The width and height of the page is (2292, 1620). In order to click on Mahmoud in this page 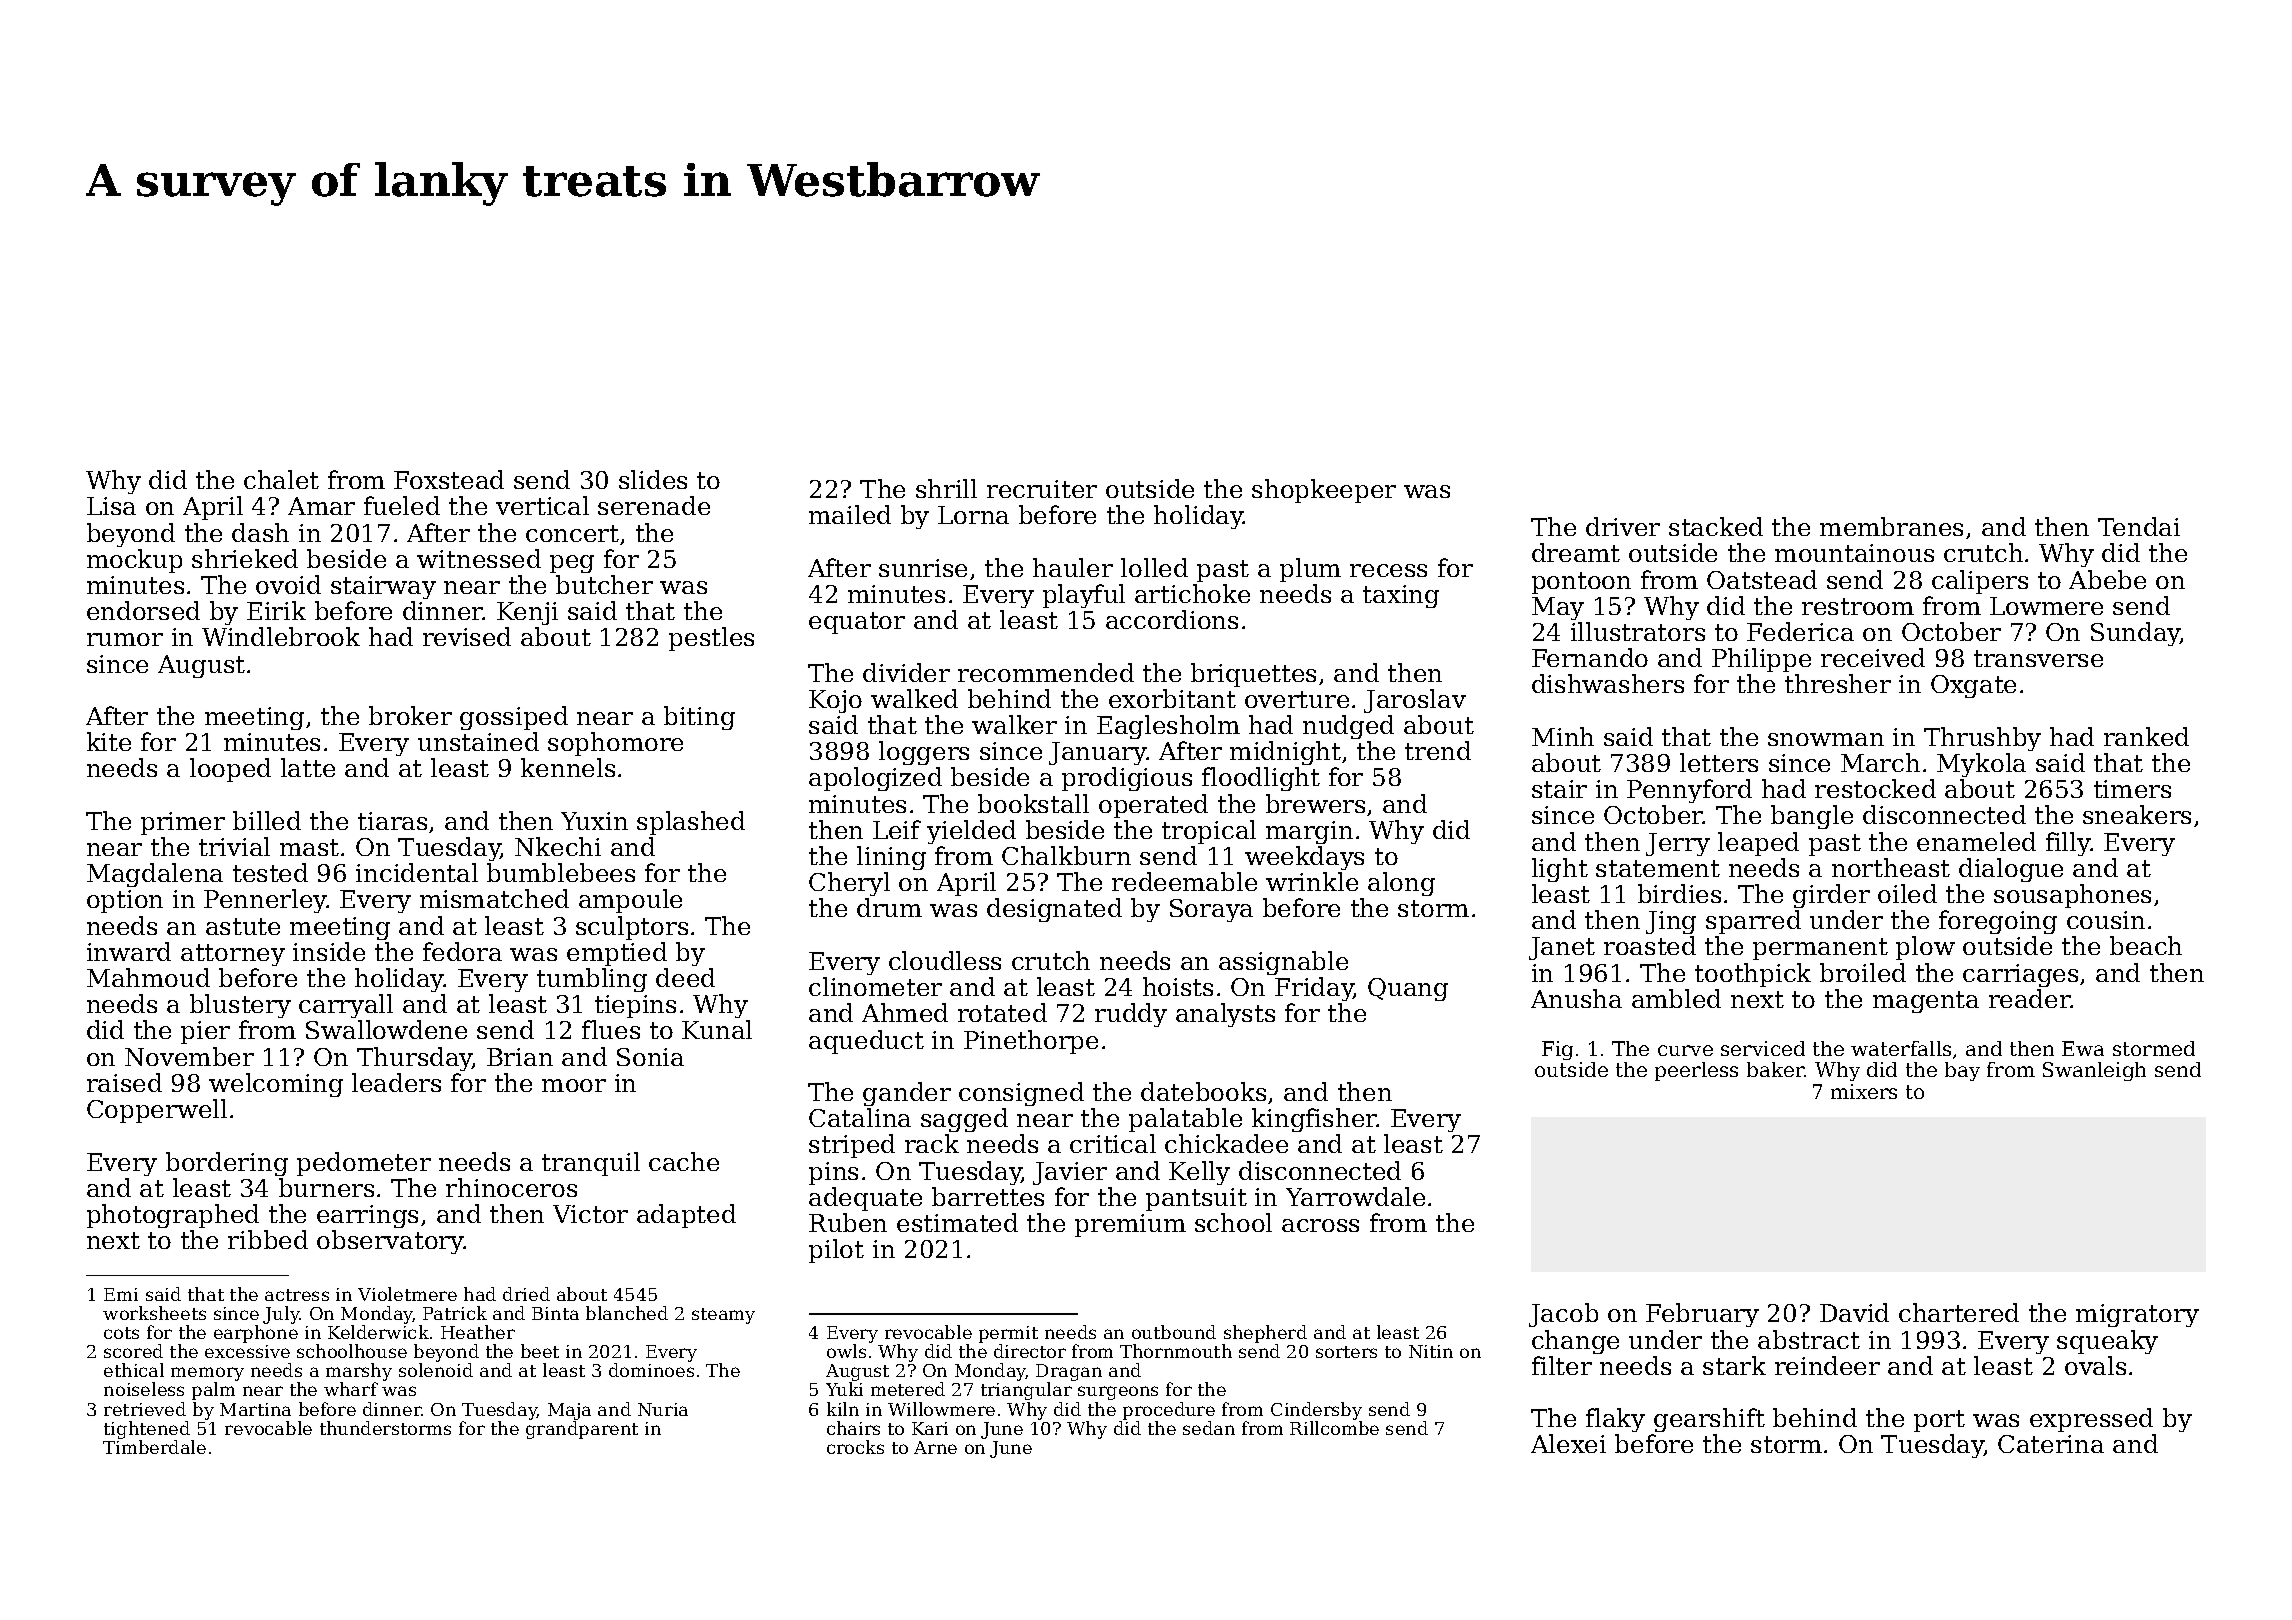, I will do `click(148, 977)`.
